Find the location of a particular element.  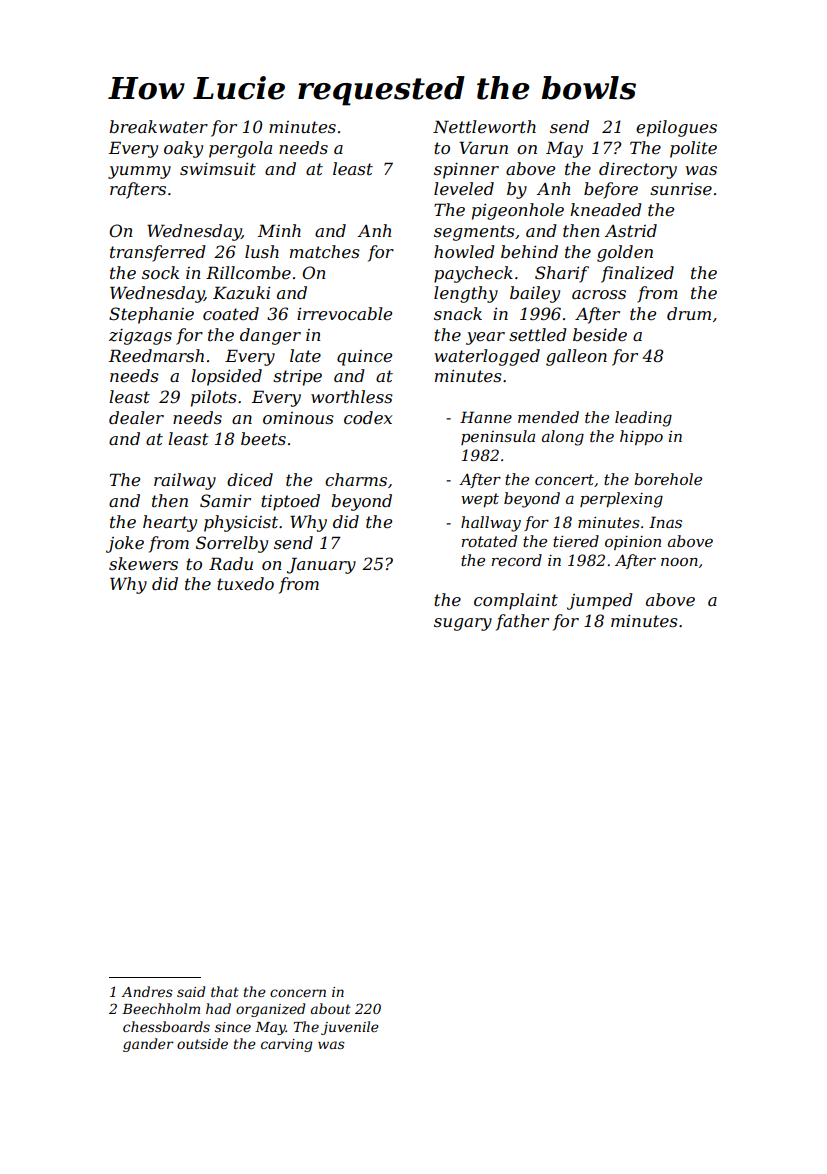

January is located at coordinates (321, 565).
